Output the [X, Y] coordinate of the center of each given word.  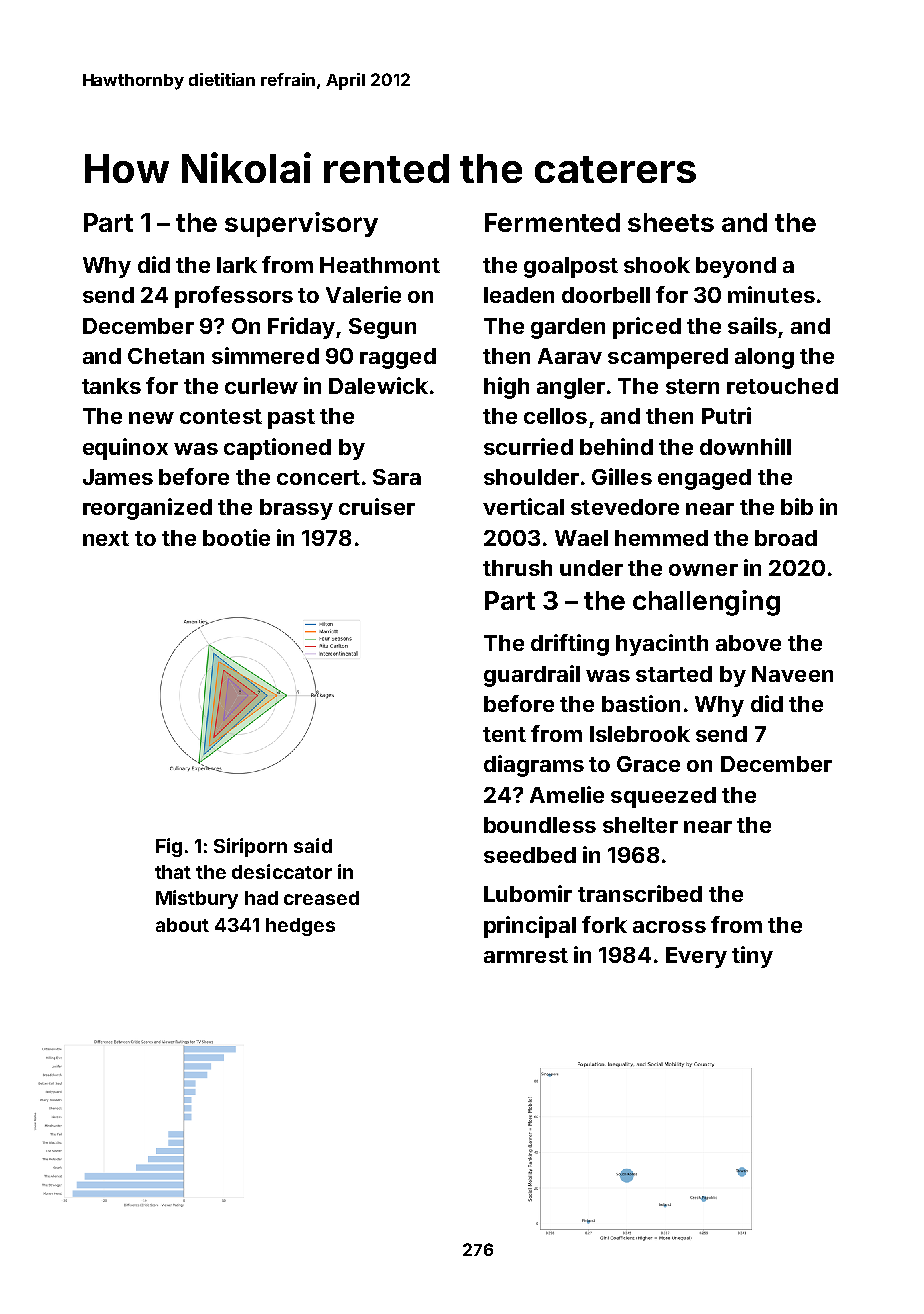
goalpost [571, 267]
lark [237, 265]
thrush [517, 568]
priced [647, 328]
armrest [526, 955]
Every [696, 957]
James [118, 477]
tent [504, 734]
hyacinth [662, 645]
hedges [300, 927]
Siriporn [250, 847]
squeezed [663, 797]
